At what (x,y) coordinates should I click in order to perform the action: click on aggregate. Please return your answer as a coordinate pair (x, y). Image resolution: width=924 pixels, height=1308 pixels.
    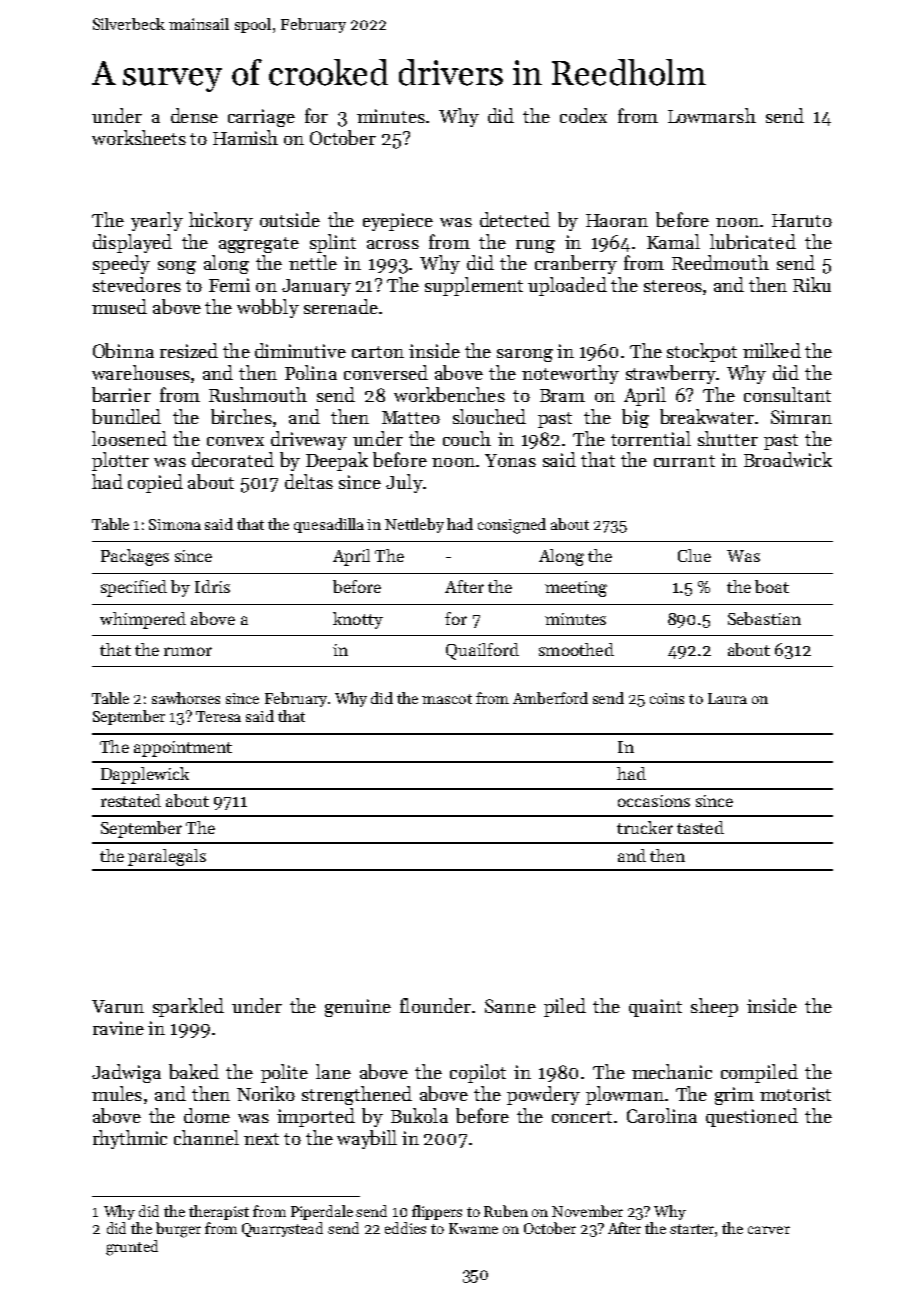
    Looking at the image, I should click on (259, 245).
